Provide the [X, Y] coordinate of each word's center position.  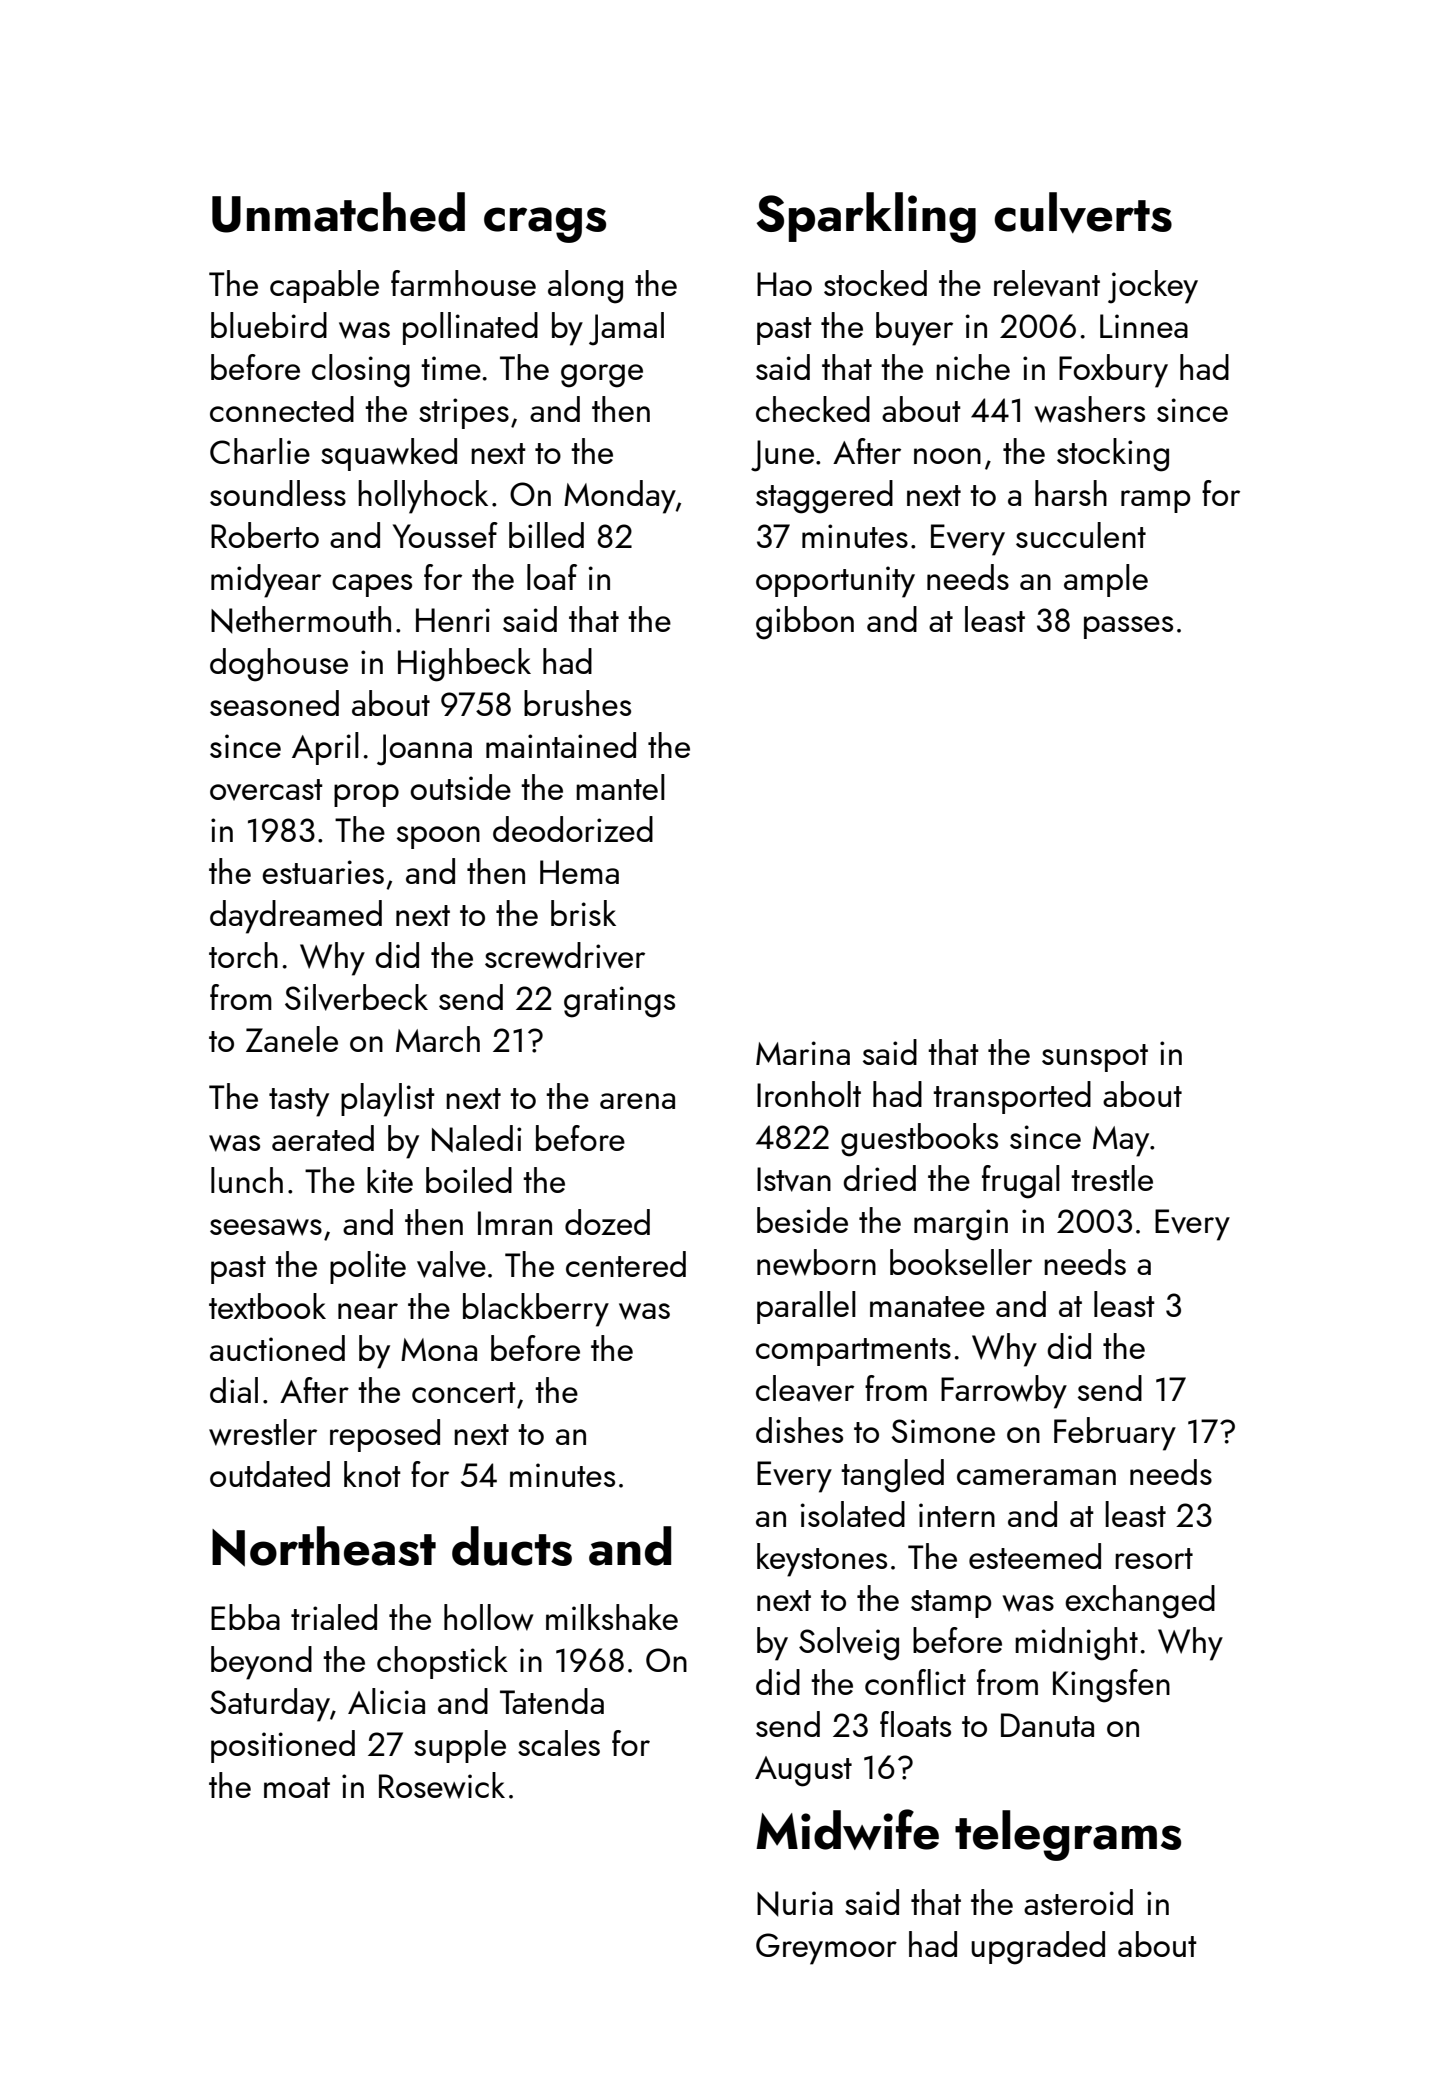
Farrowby [1004, 1392]
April [325, 748]
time [451, 368]
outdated [270, 1474]
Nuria [795, 1904]
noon [947, 456]
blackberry [536, 1310]
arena [637, 1101]
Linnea [1144, 326]
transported [1012, 1097]
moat [297, 1787]
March [438, 1039]
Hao [784, 284]
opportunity [835, 582]
